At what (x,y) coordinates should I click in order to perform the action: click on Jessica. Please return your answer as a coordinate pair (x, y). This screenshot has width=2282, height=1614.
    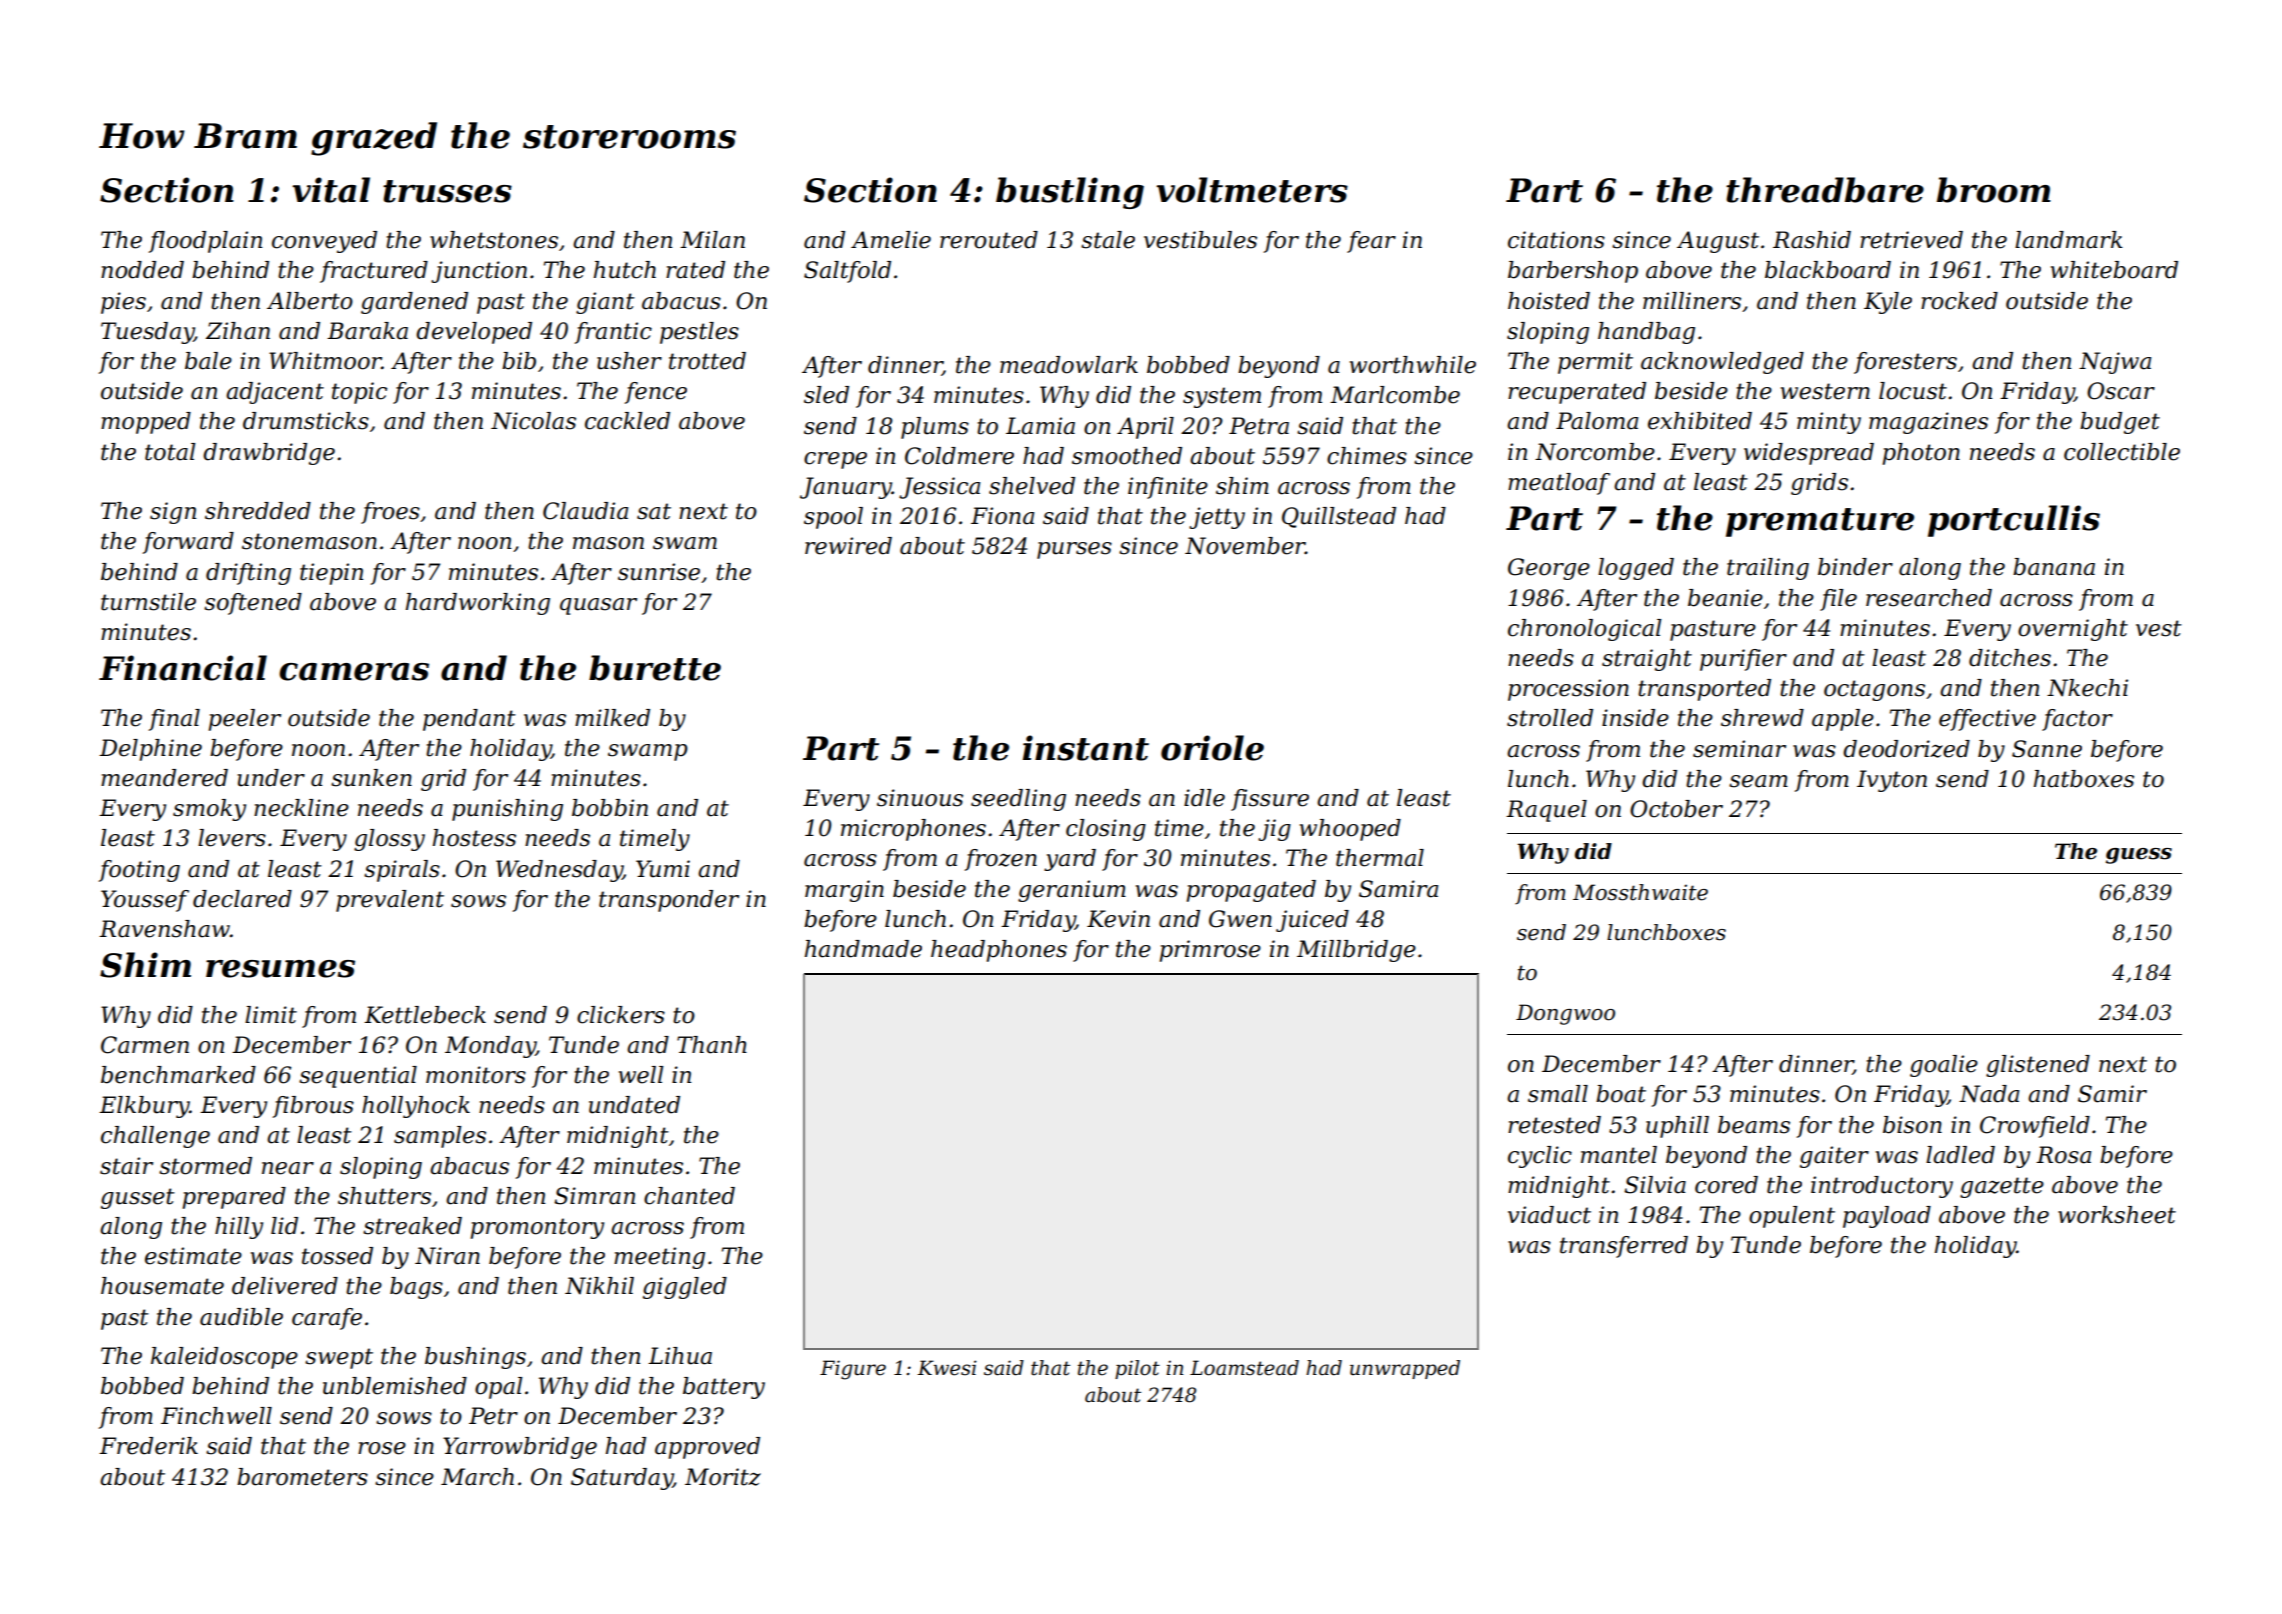
    Looking at the image, I should click on (939, 488).
